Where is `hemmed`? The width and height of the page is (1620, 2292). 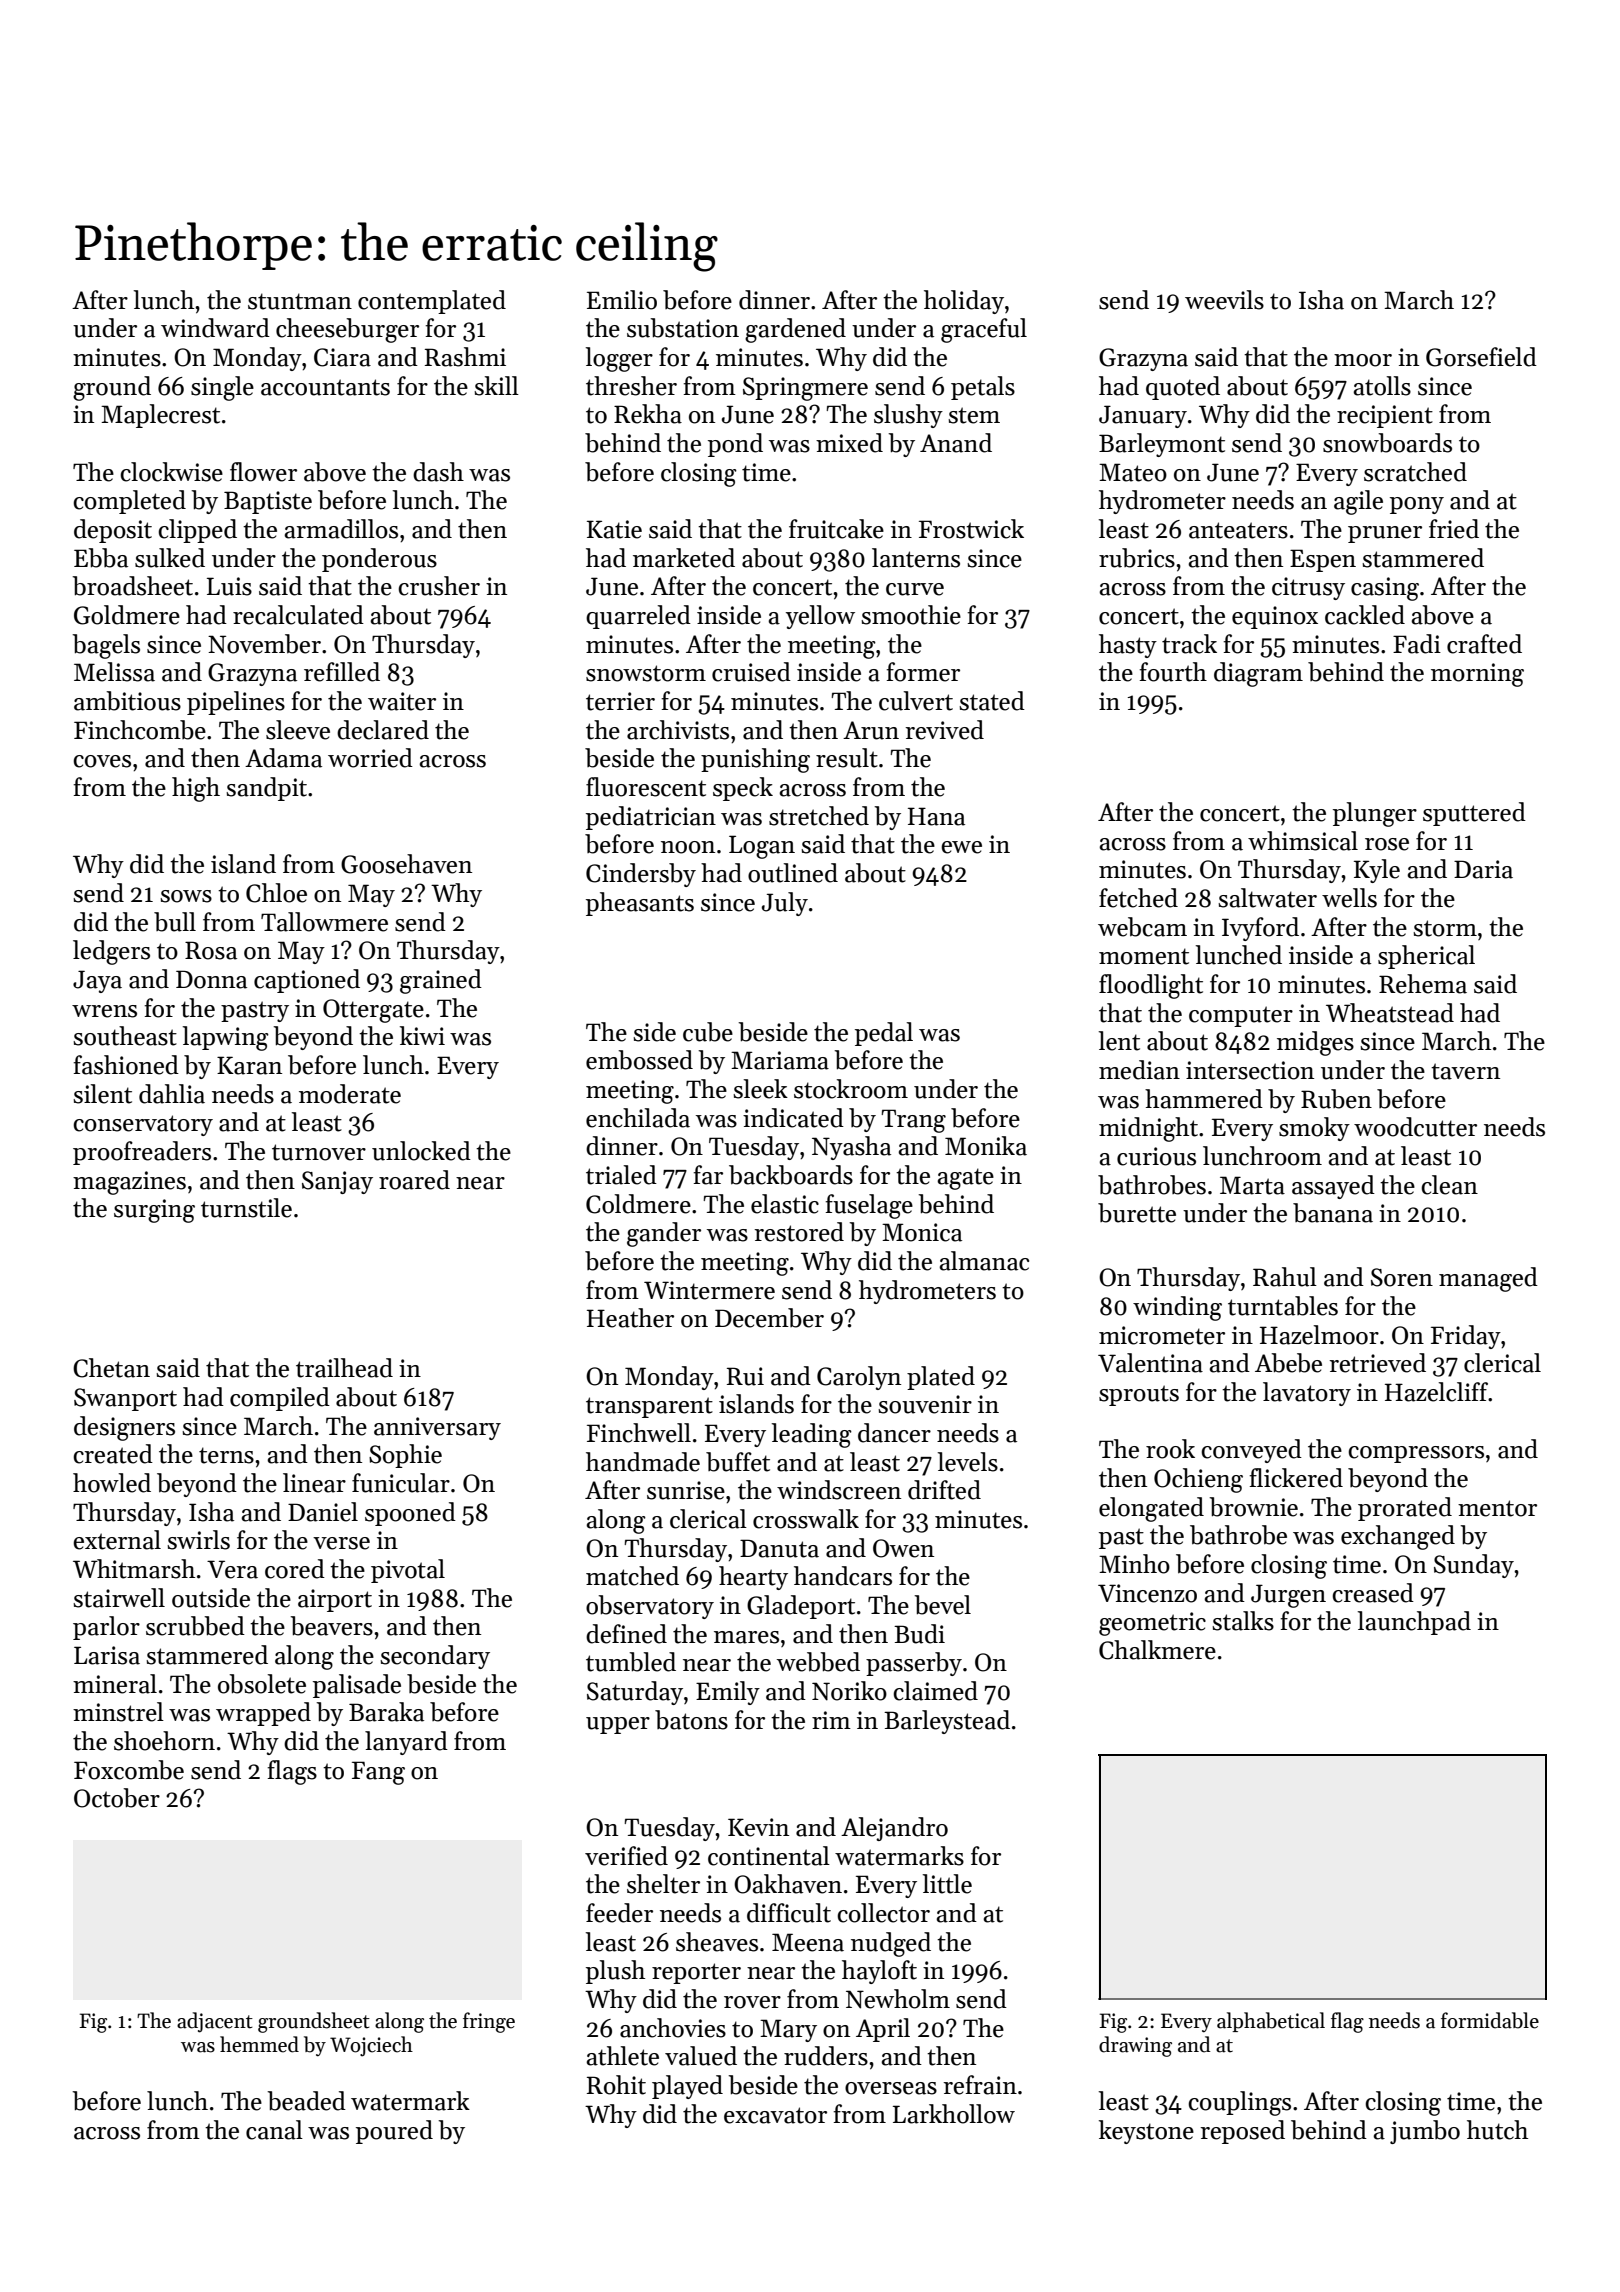 hemmed is located at coordinates (259, 2044).
